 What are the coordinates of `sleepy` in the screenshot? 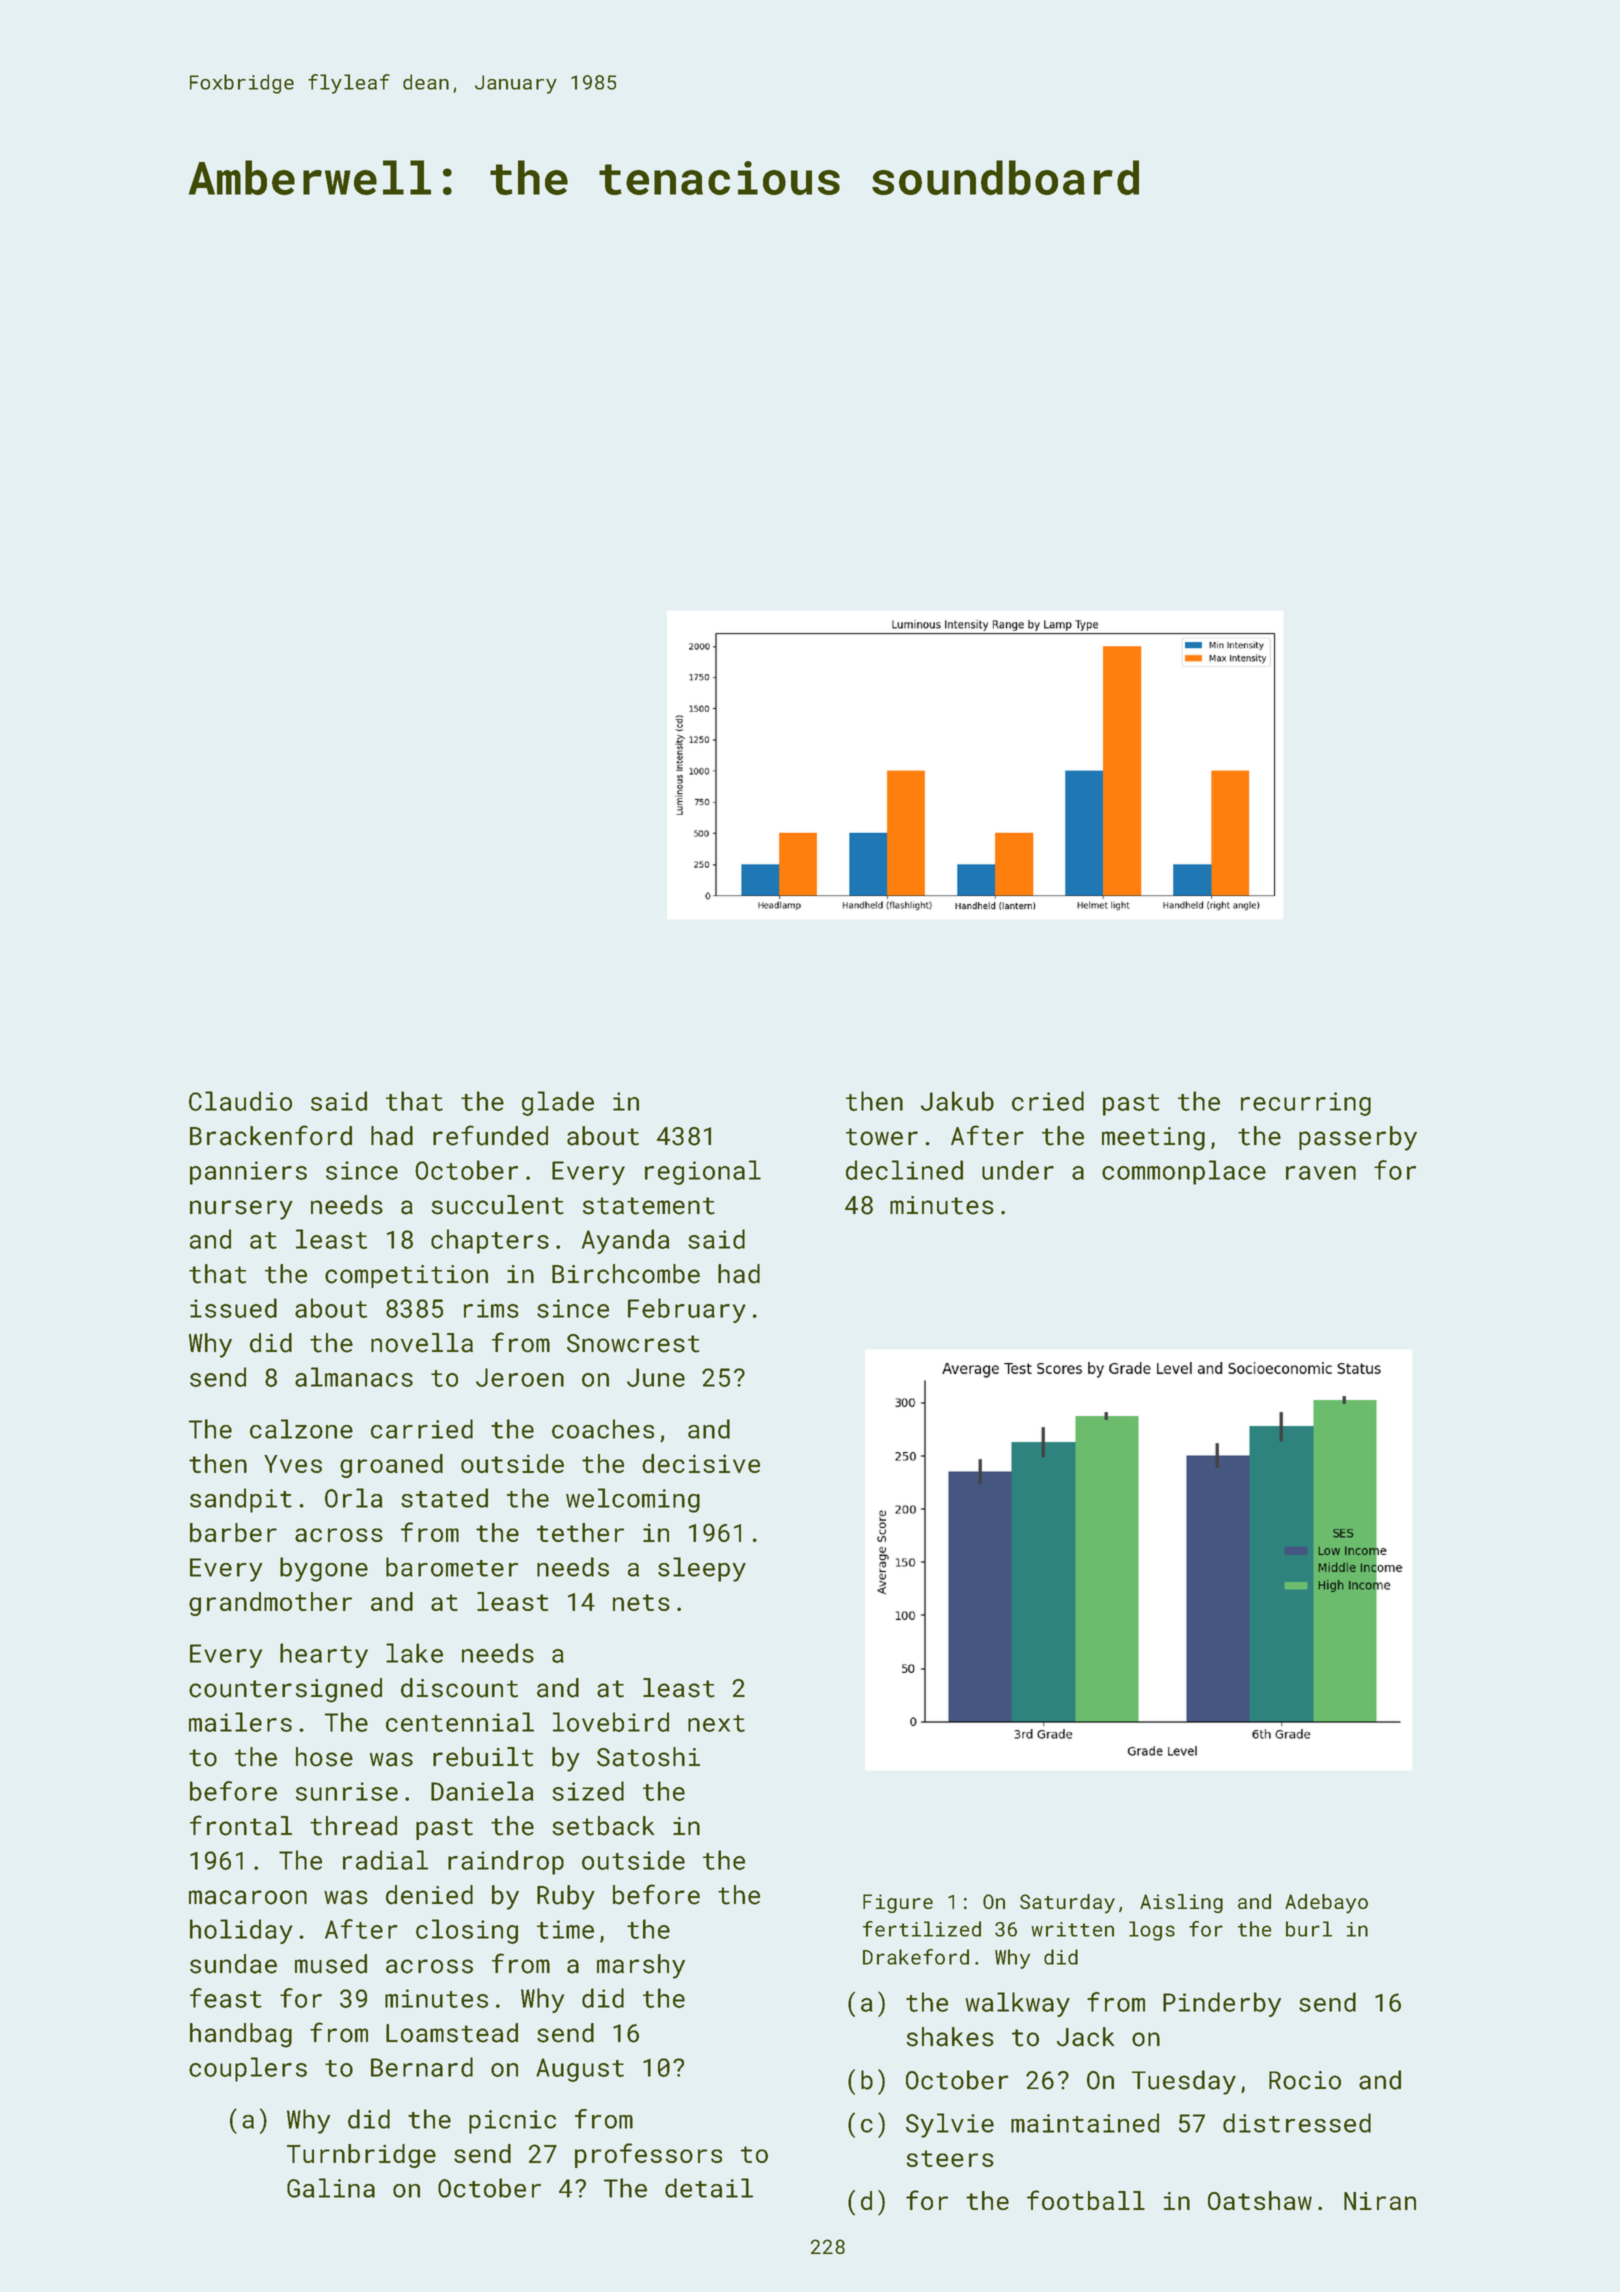 It's located at (702, 1569).
